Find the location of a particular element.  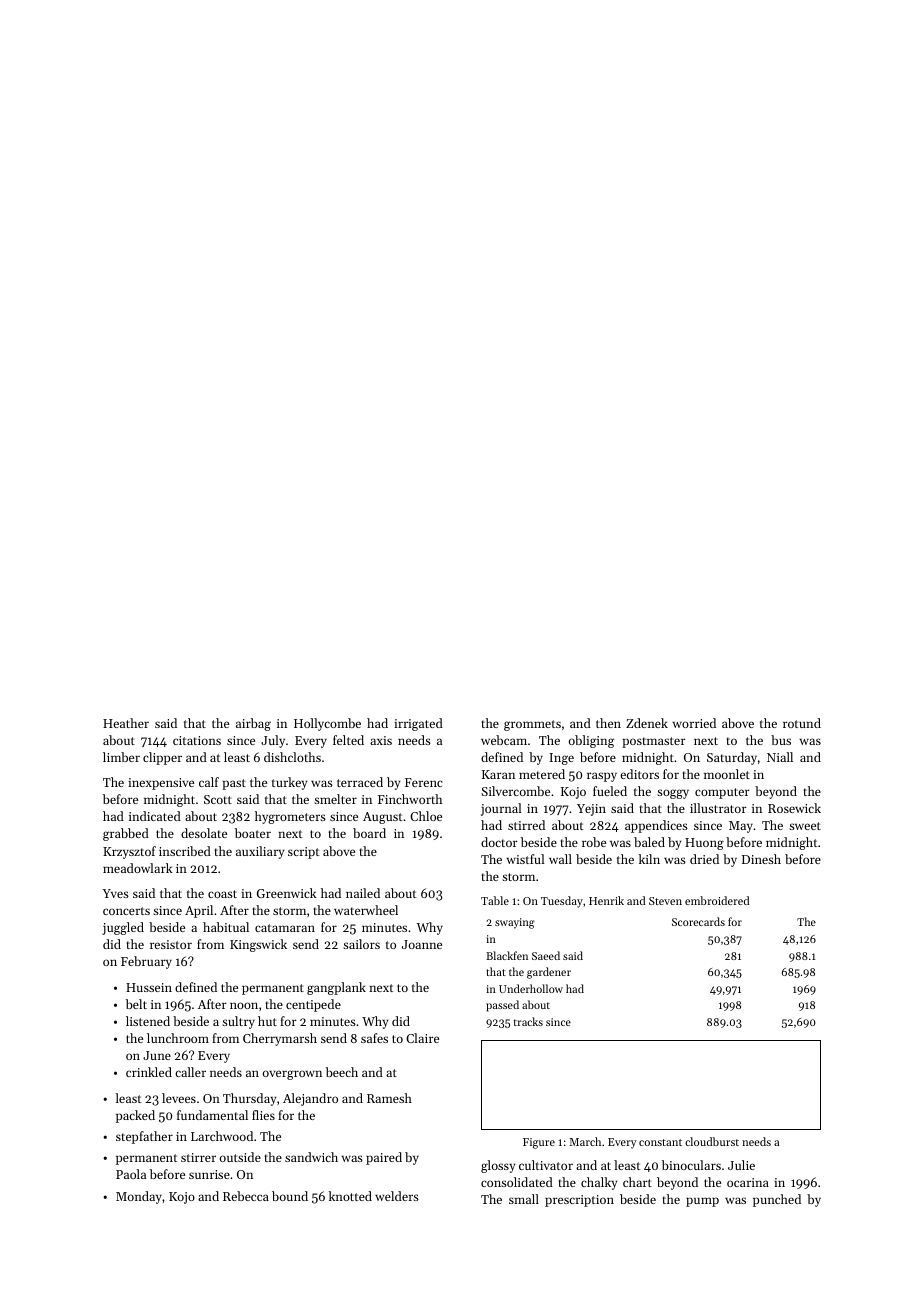

grommets is located at coordinates (532, 725).
